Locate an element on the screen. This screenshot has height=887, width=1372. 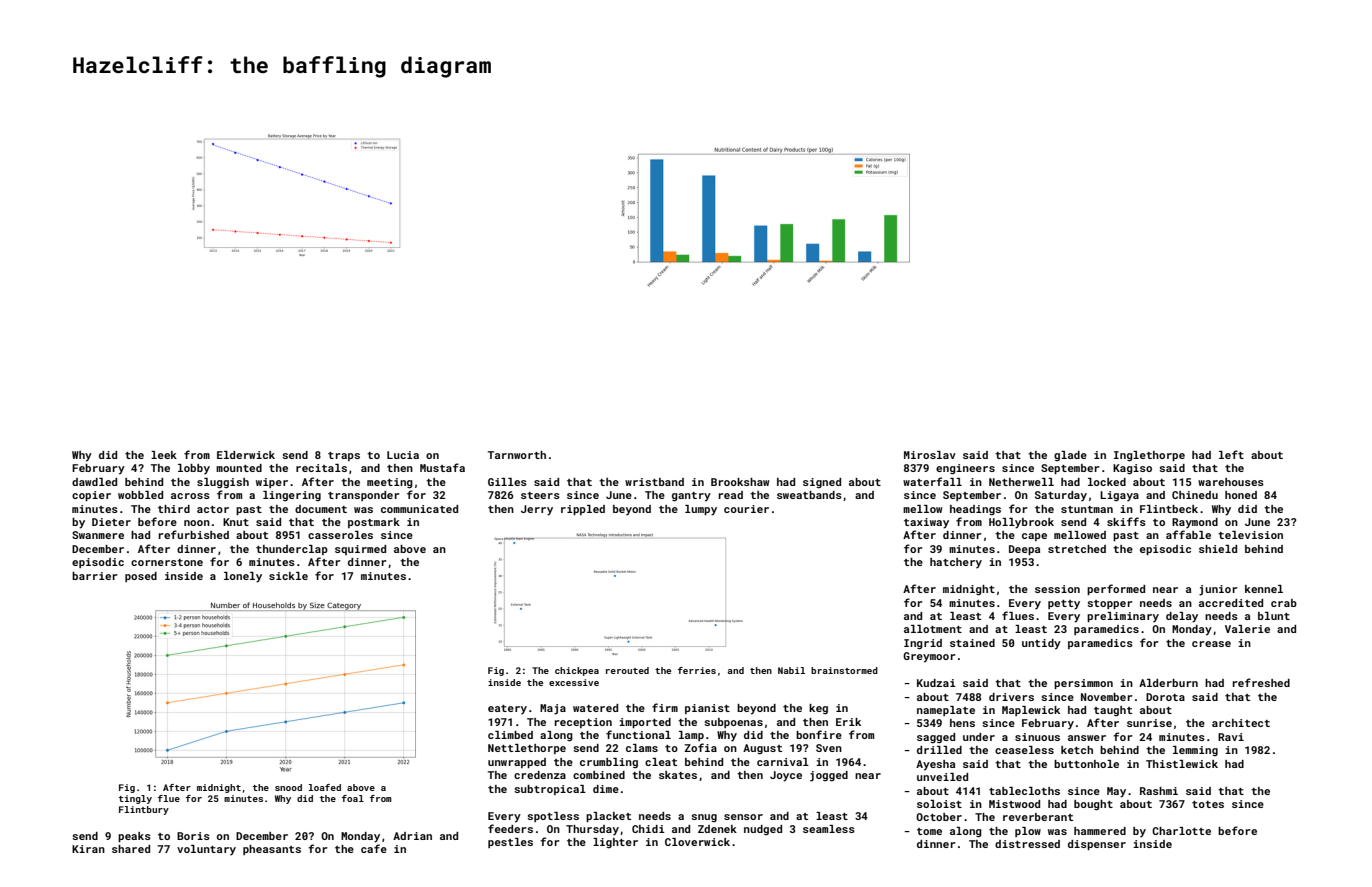
lemming is located at coordinates (1195, 751).
